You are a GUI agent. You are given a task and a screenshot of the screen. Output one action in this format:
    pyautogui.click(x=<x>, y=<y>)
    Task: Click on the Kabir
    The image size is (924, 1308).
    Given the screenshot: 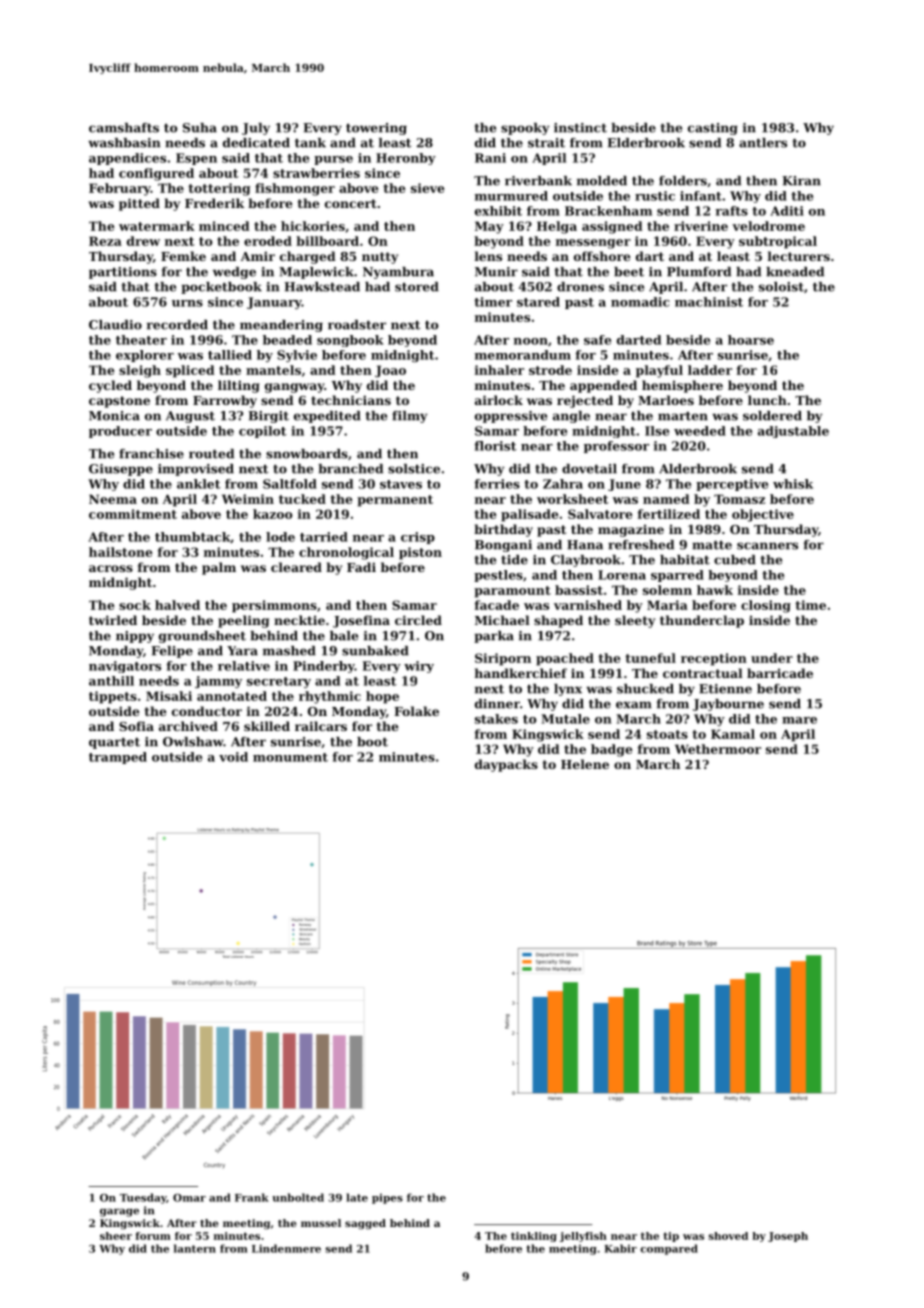 What is the action you would take?
    pyautogui.click(x=620, y=1248)
